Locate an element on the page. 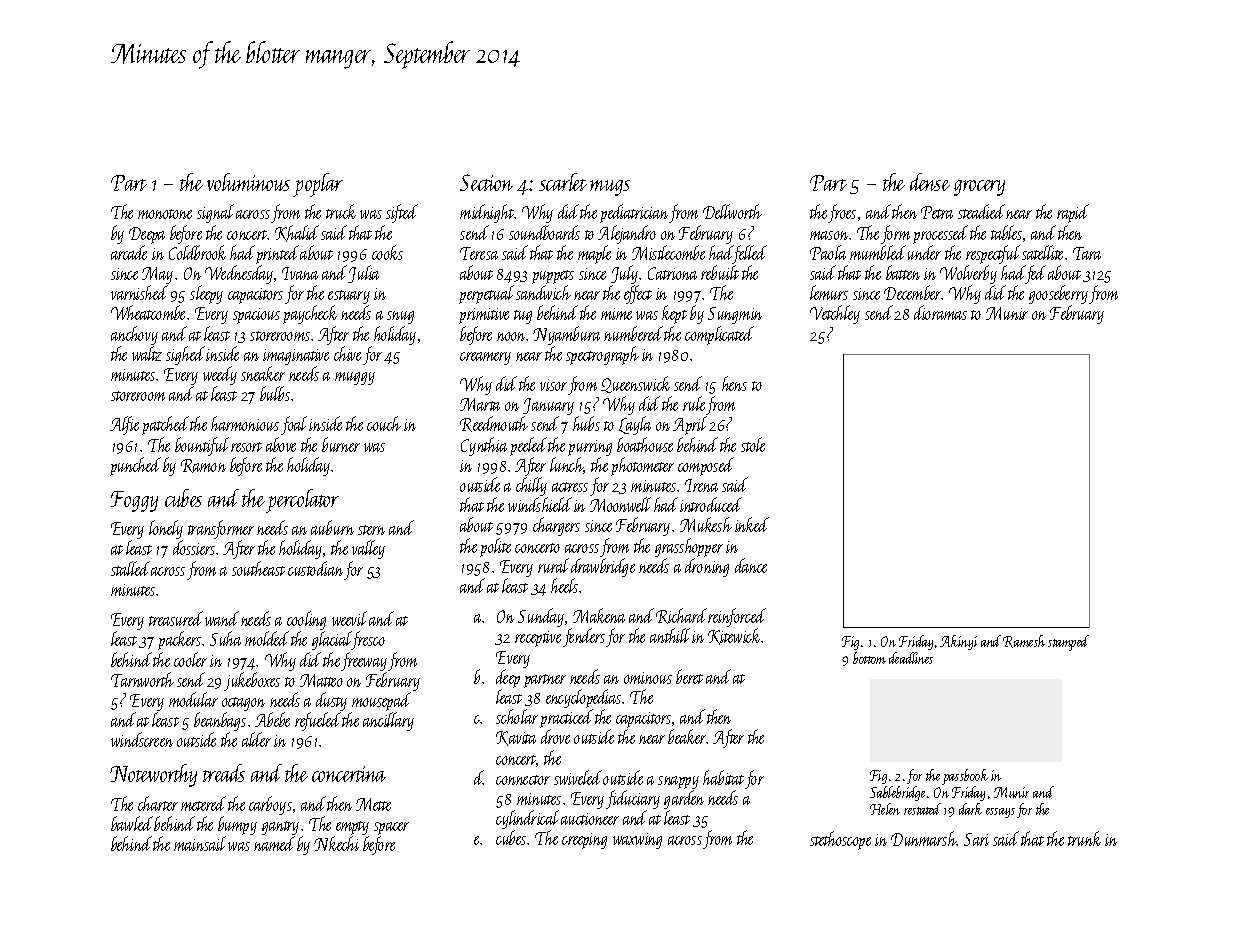 This page has width=1233, height=952. complicated is located at coordinates (719, 335).
